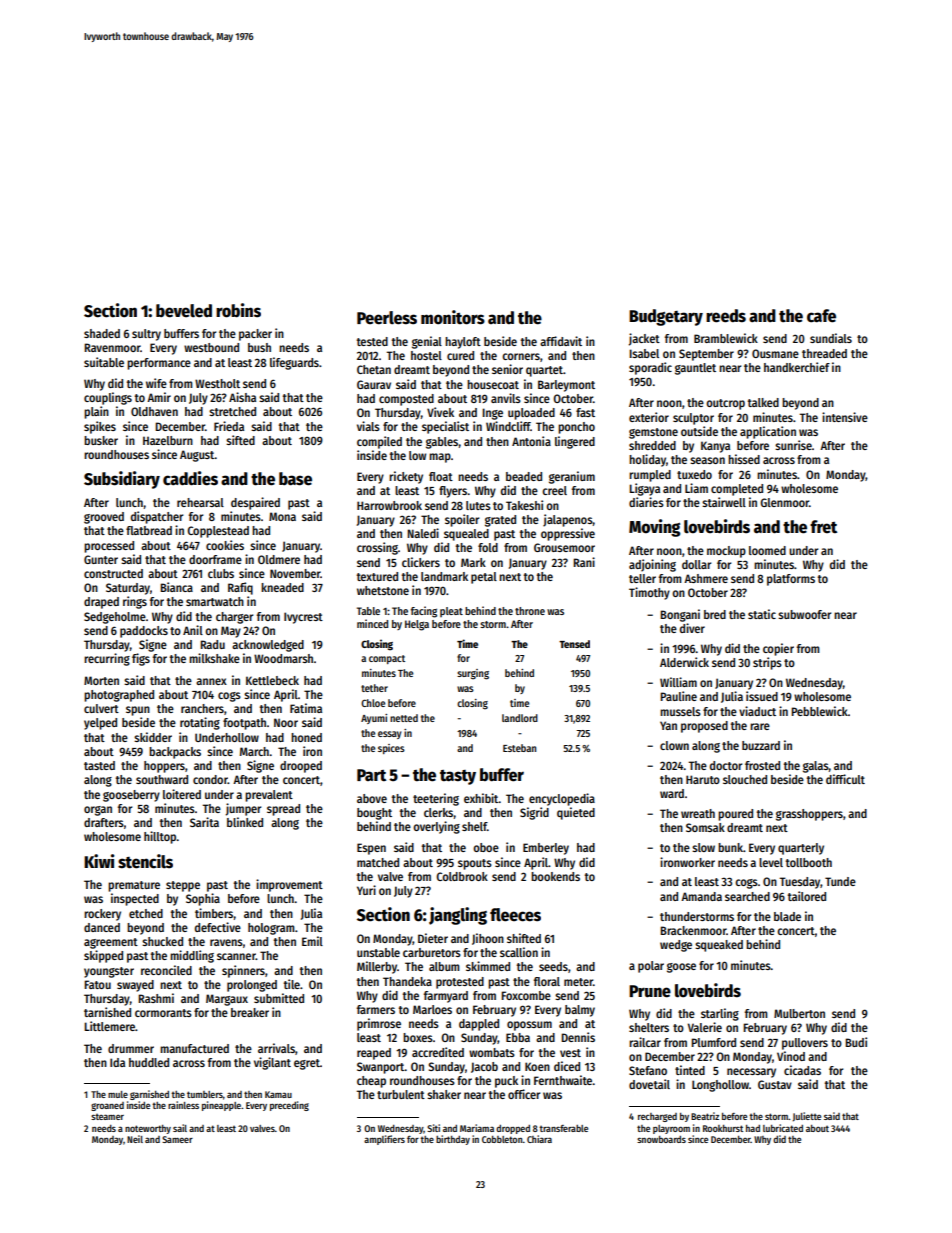  Describe the element at coordinates (312, 941) in the page. I see `Emil` at that location.
